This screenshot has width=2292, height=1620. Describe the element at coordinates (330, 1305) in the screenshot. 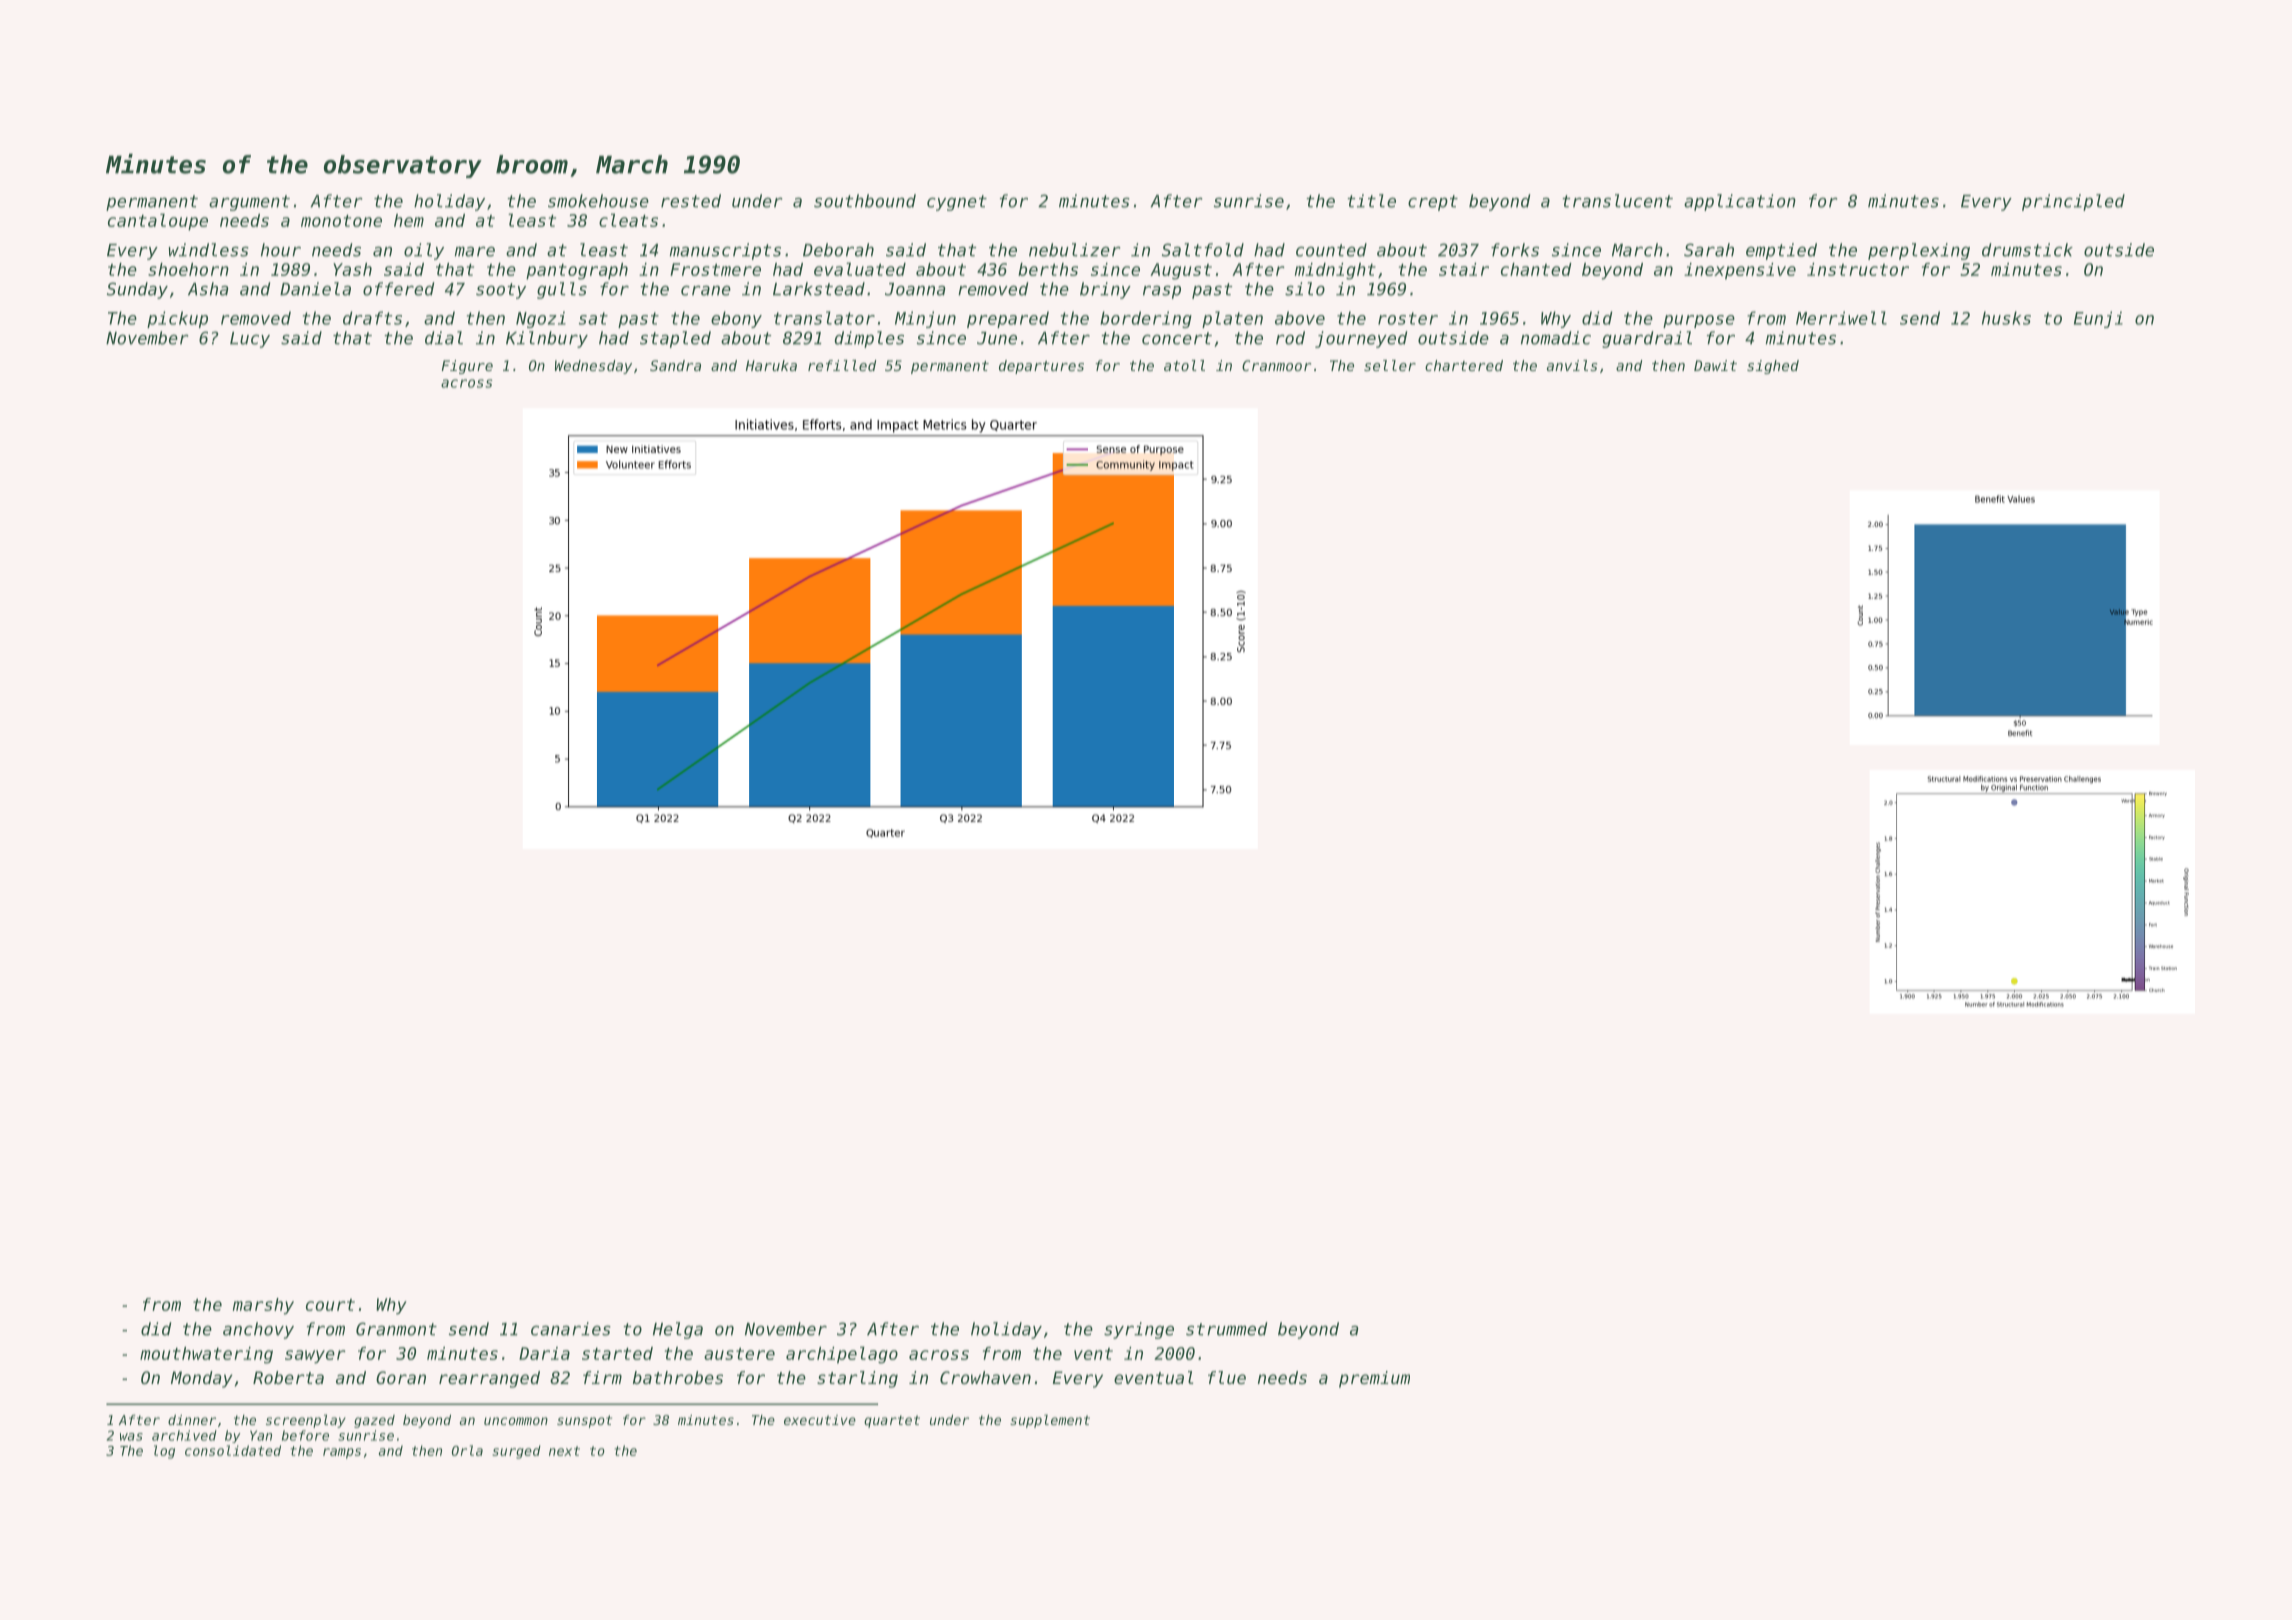

I see `court` at that location.
